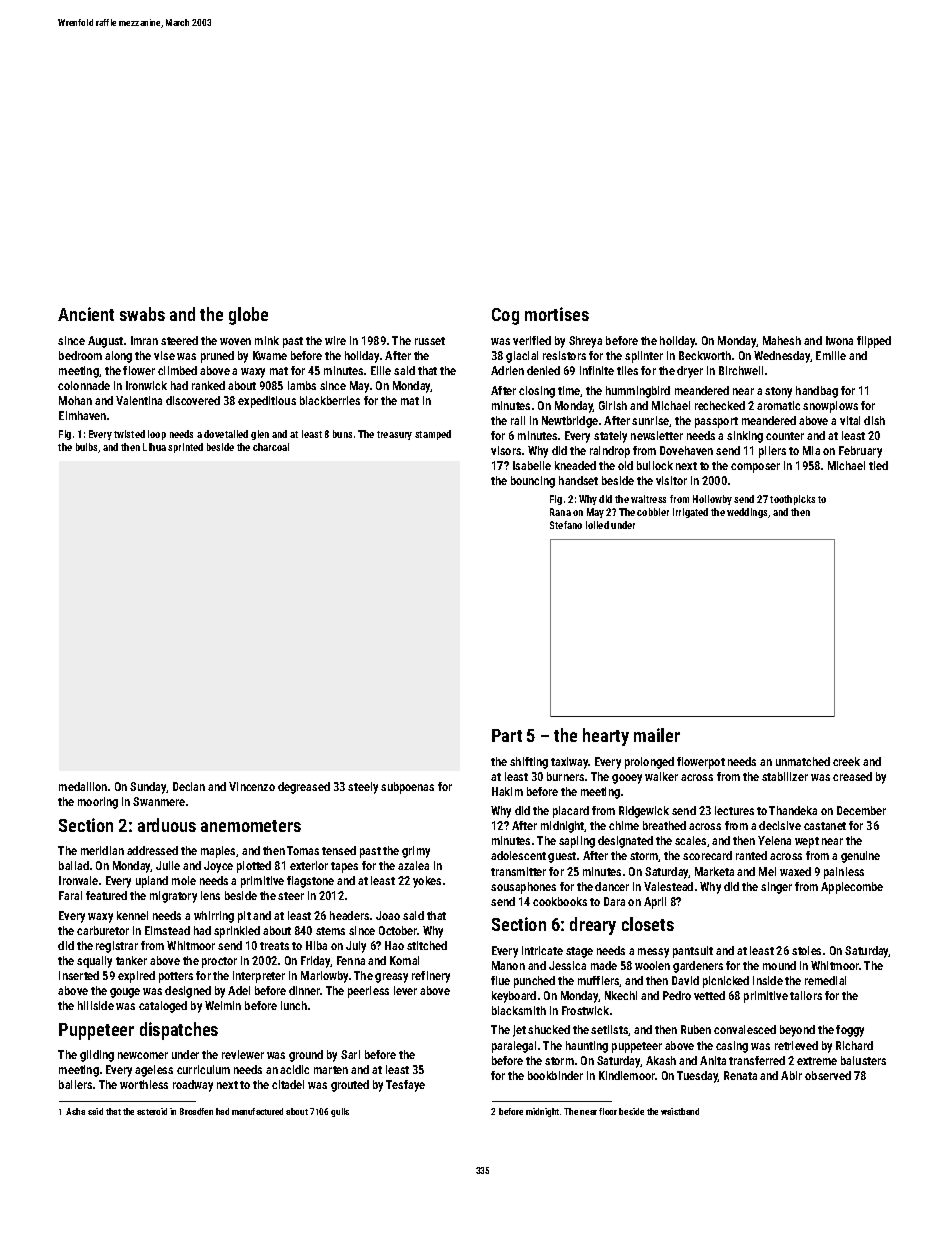 This screenshot has width=952, height=1233. What do you see at coordinates (671, 480) in the screenshot?
I see `visitor` at bounding box center [671, 480].
